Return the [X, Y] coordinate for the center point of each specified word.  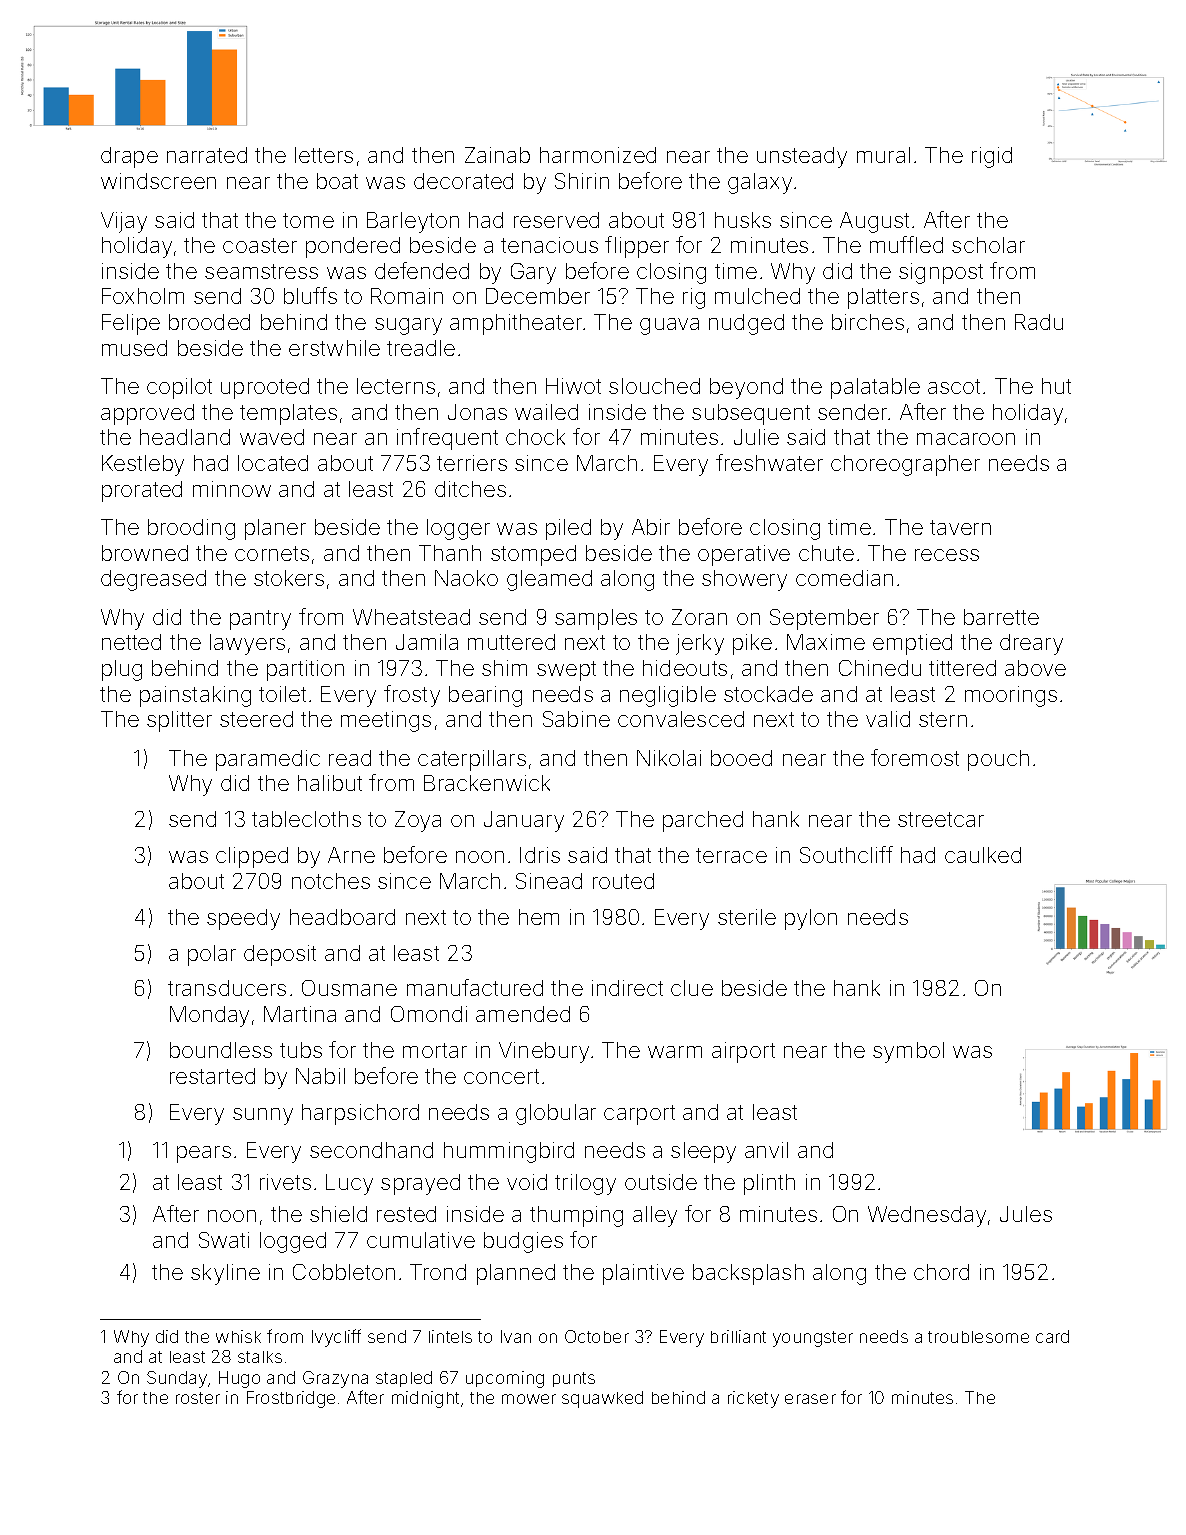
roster [198, 1398]
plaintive [643, 1274]
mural [883, 155]
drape [129, 157]
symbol [908, 1052]
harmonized [598, 155]
